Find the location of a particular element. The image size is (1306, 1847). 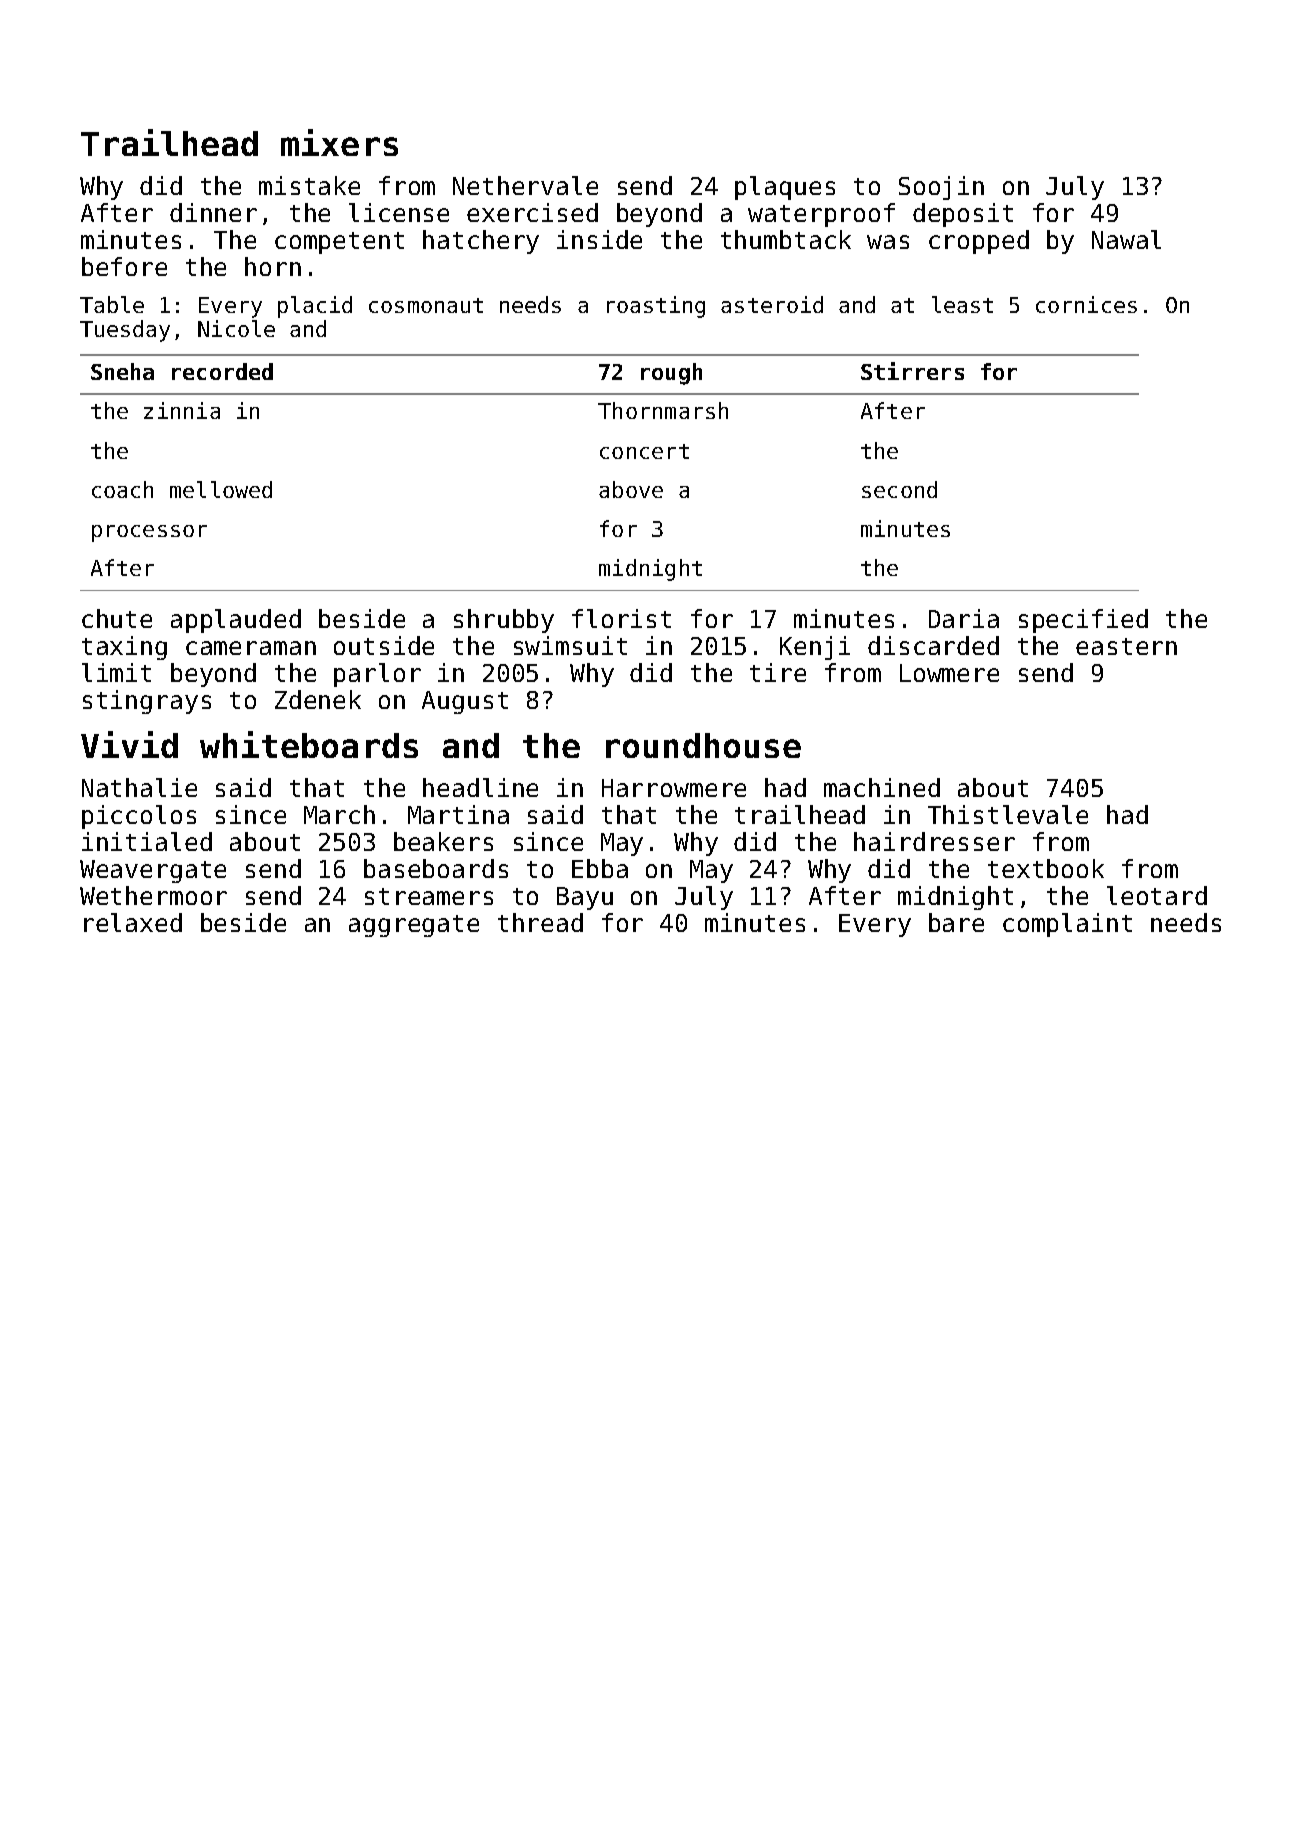

roasting is located at coordinates (656, 307).
